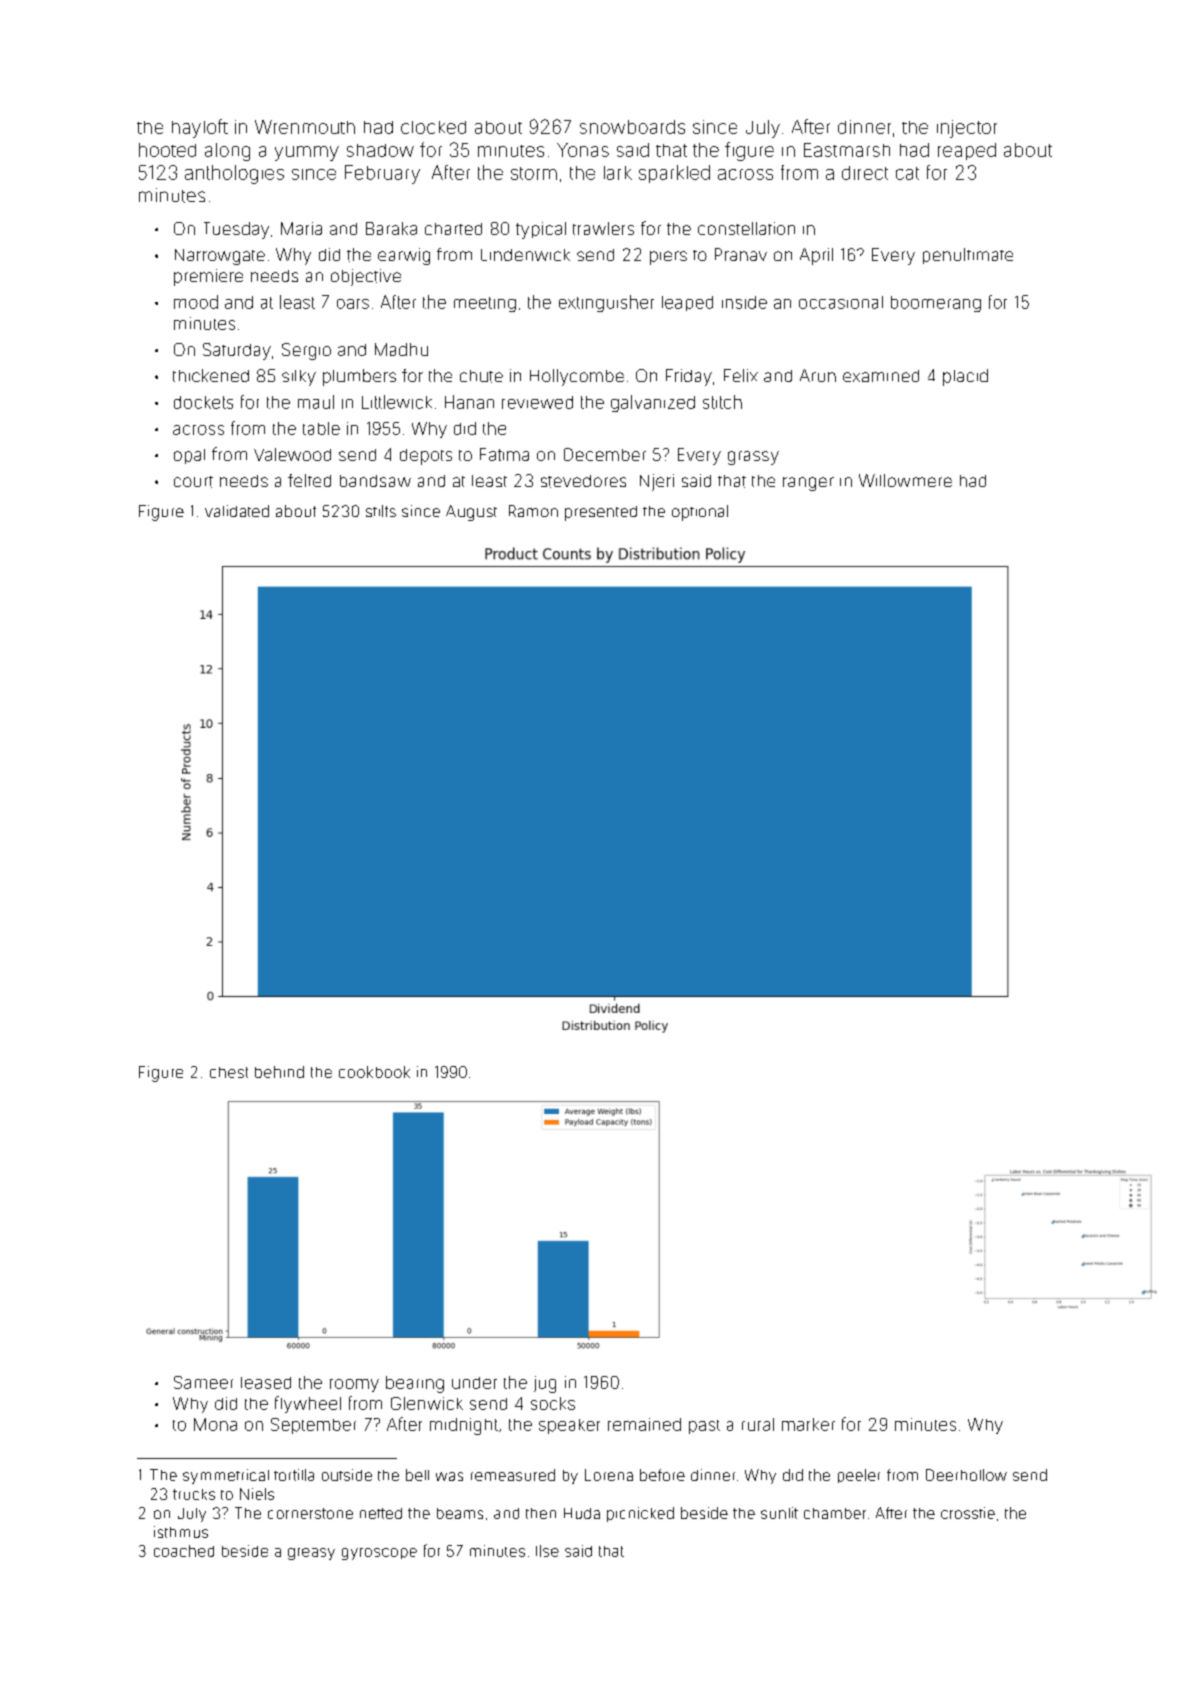  What do you see at coordinates (533, 511) in the image?
I see `Ramon` at bounding box center [533, 511].
